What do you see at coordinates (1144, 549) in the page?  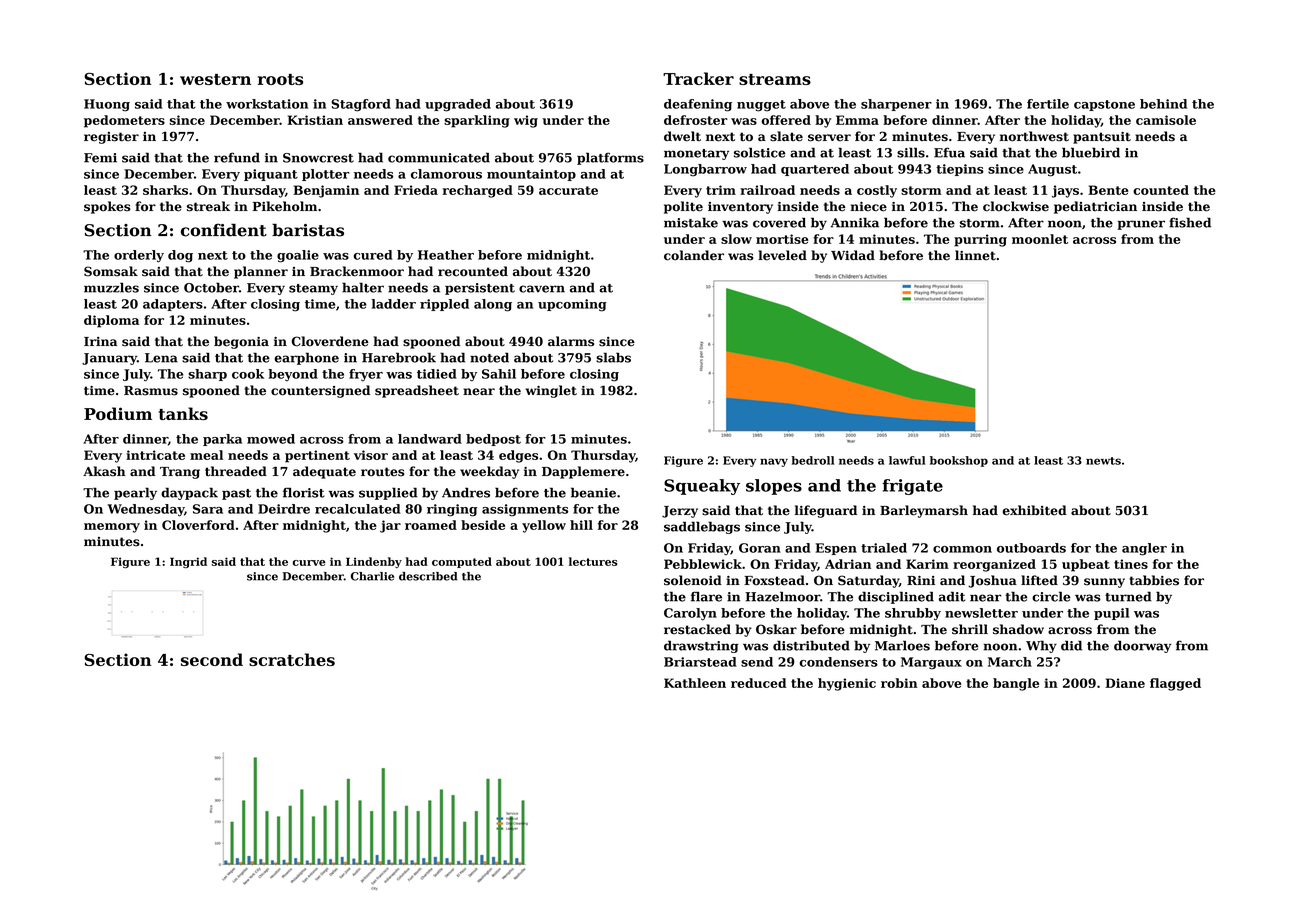 I see `angler` at bounding box center [1144, 549].
